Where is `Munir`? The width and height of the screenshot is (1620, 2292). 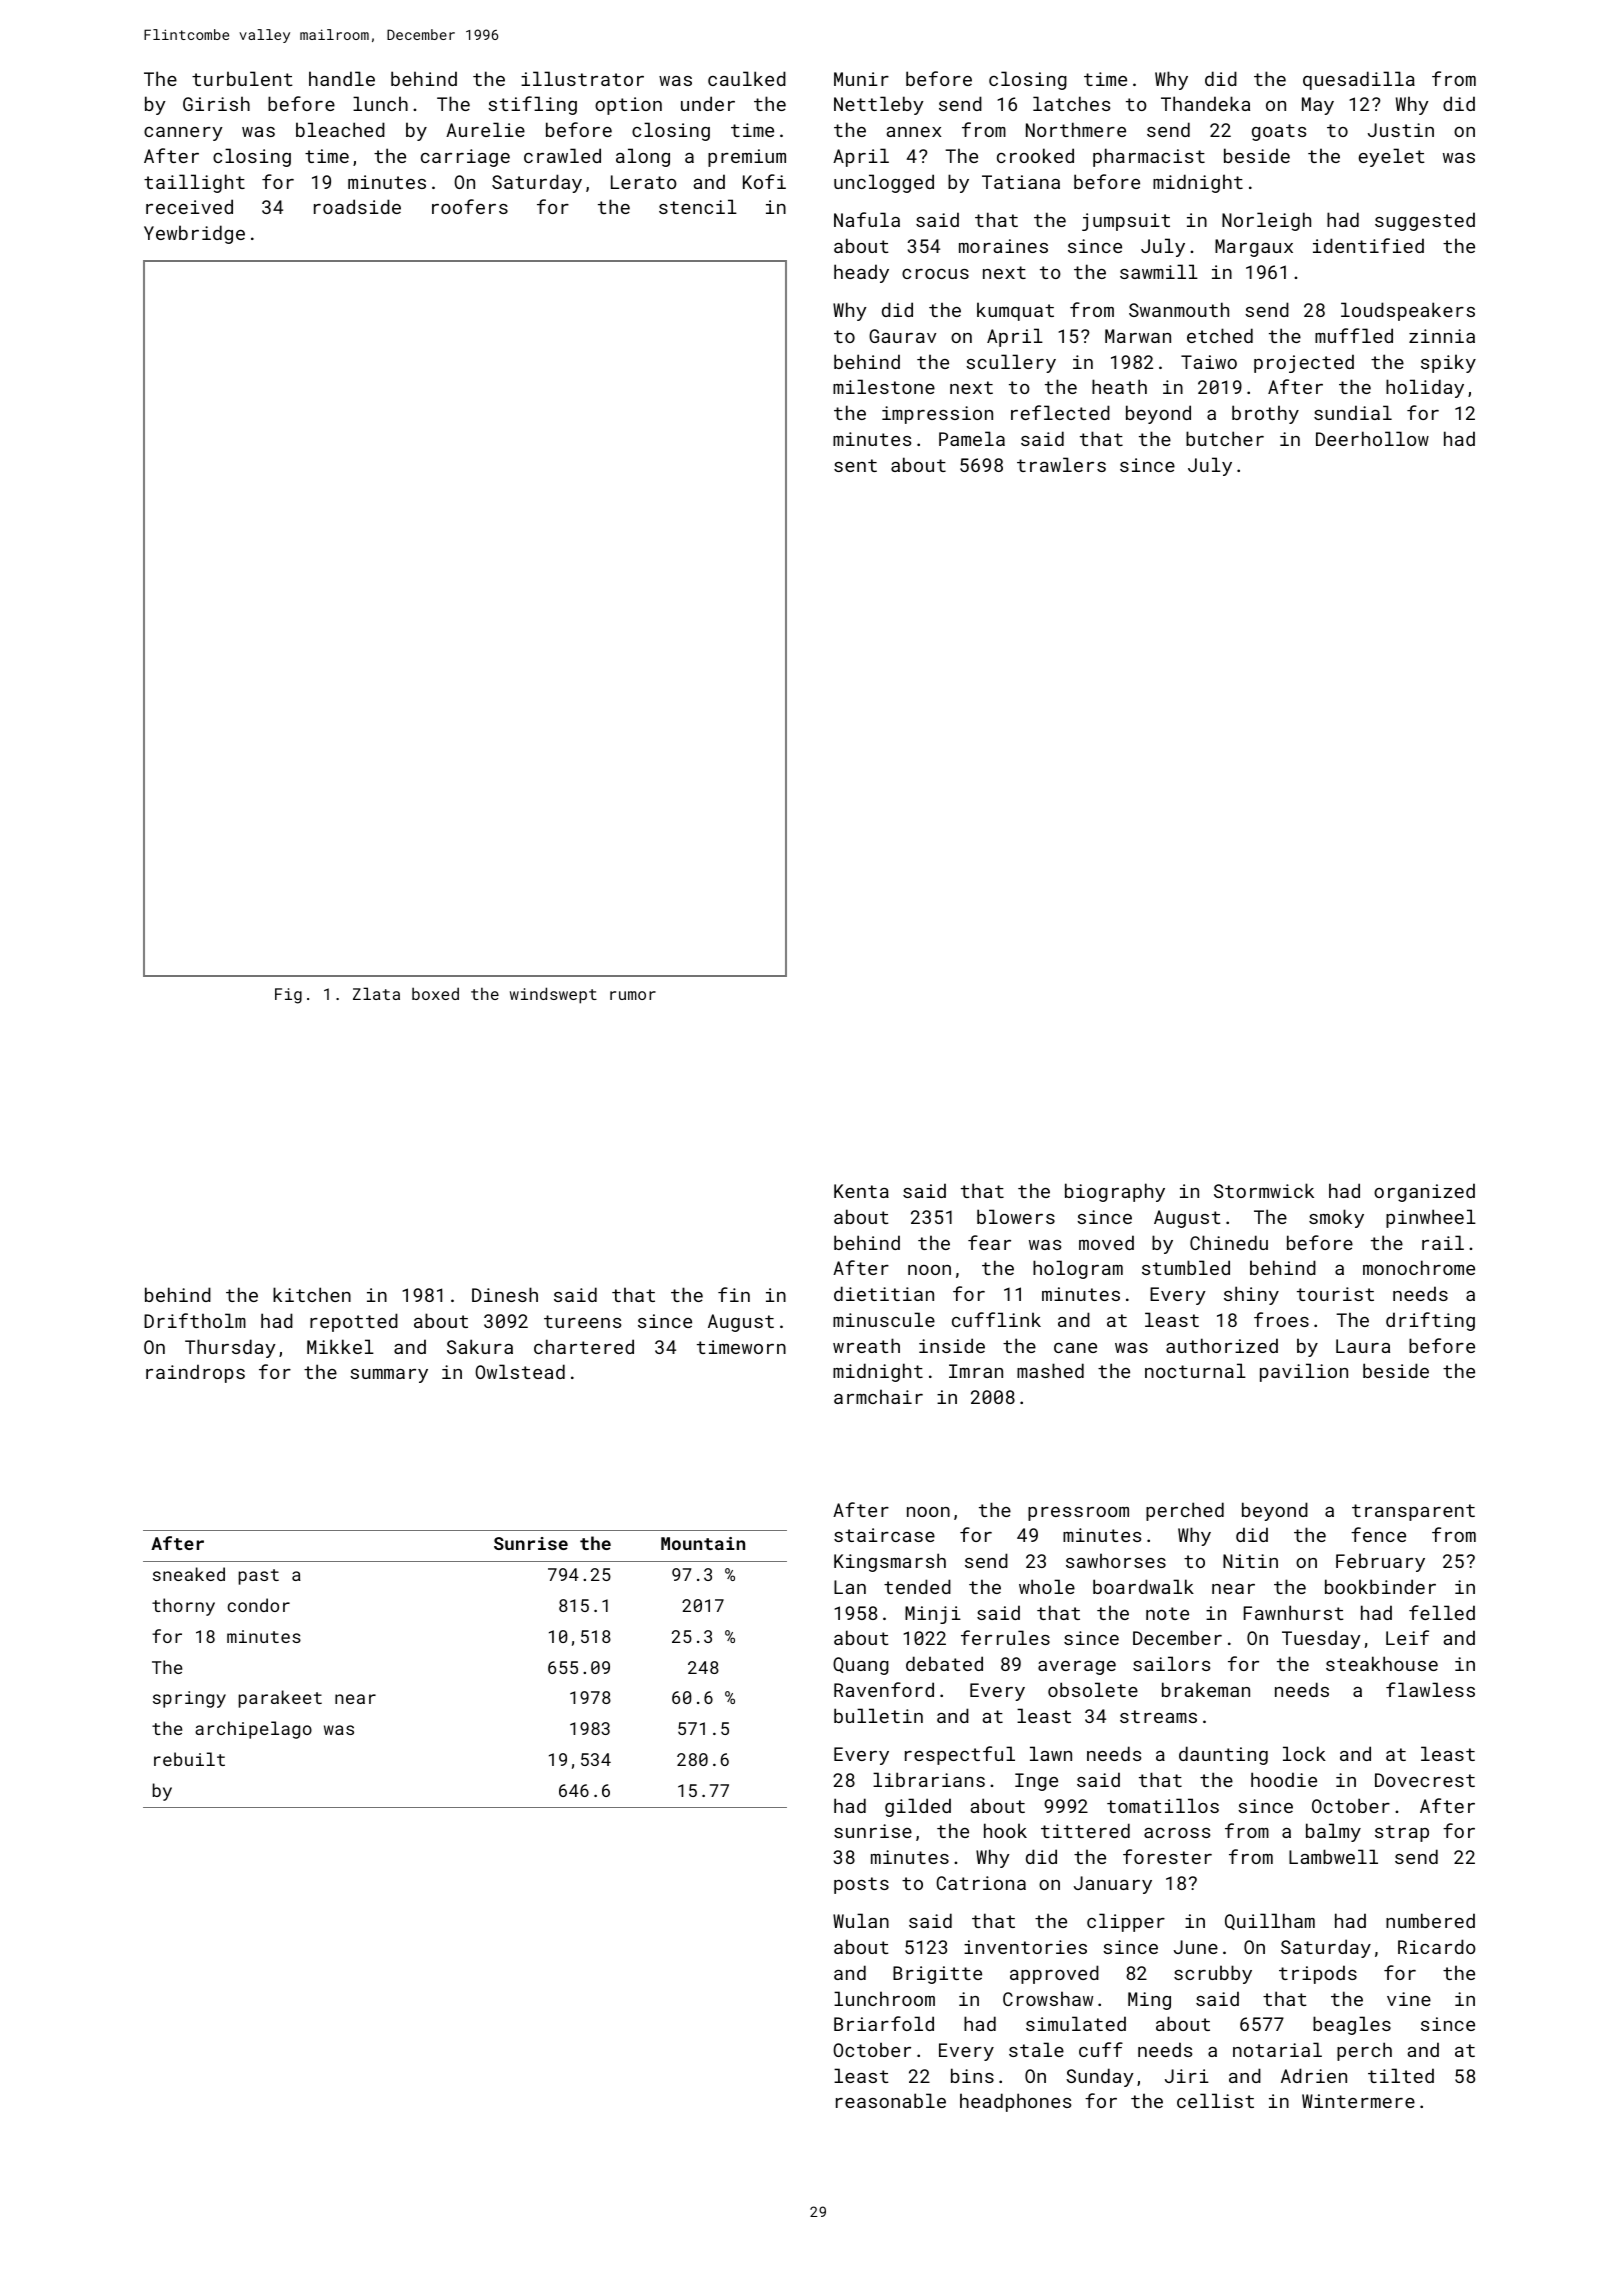 Munir is located at coordinates (861, 79).
